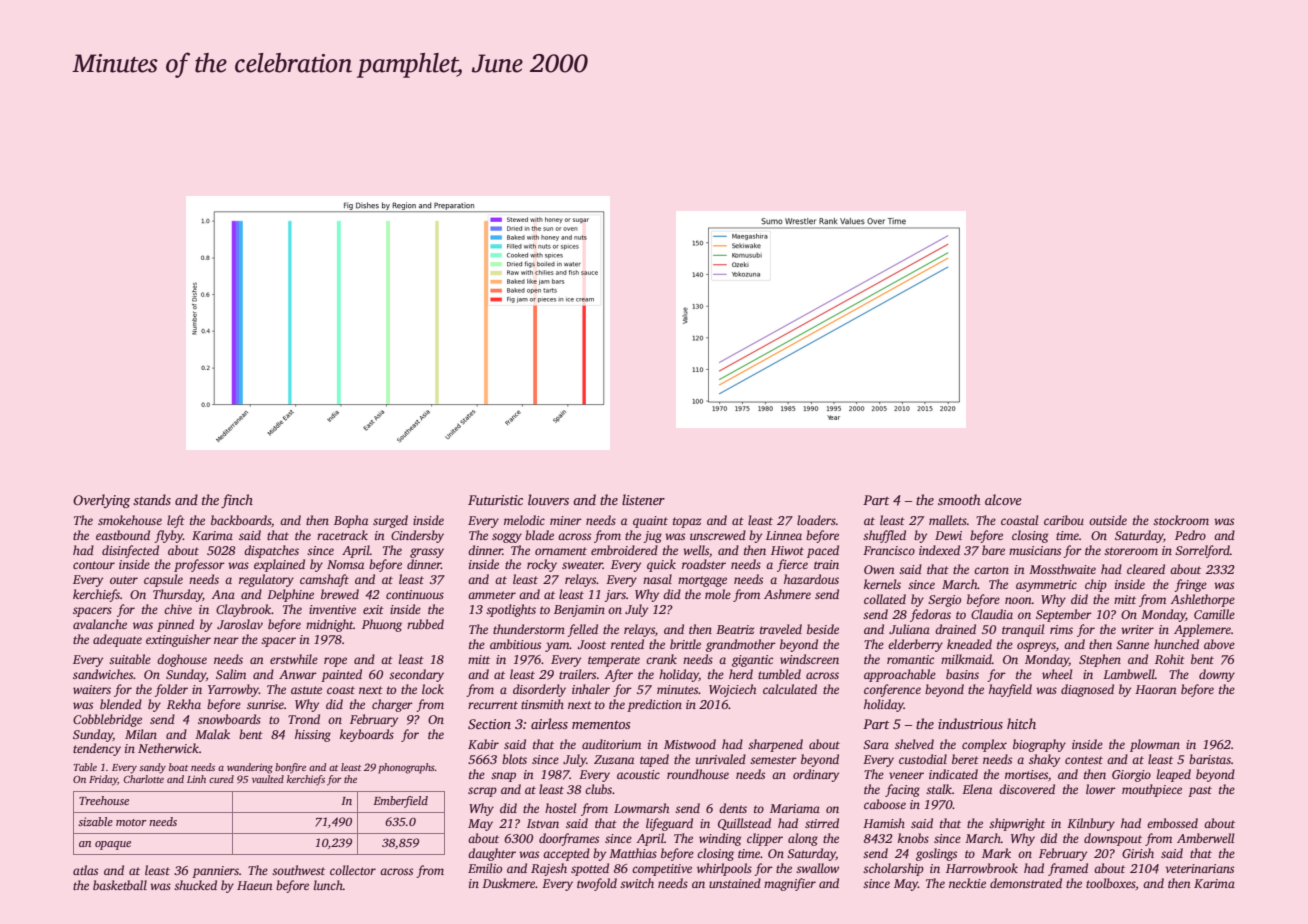 Image resolution: width=1308 pixels, height=924 pixels. Describe the element at coordinates (178, 767) in the screenshot. I see `boat` at that location.
